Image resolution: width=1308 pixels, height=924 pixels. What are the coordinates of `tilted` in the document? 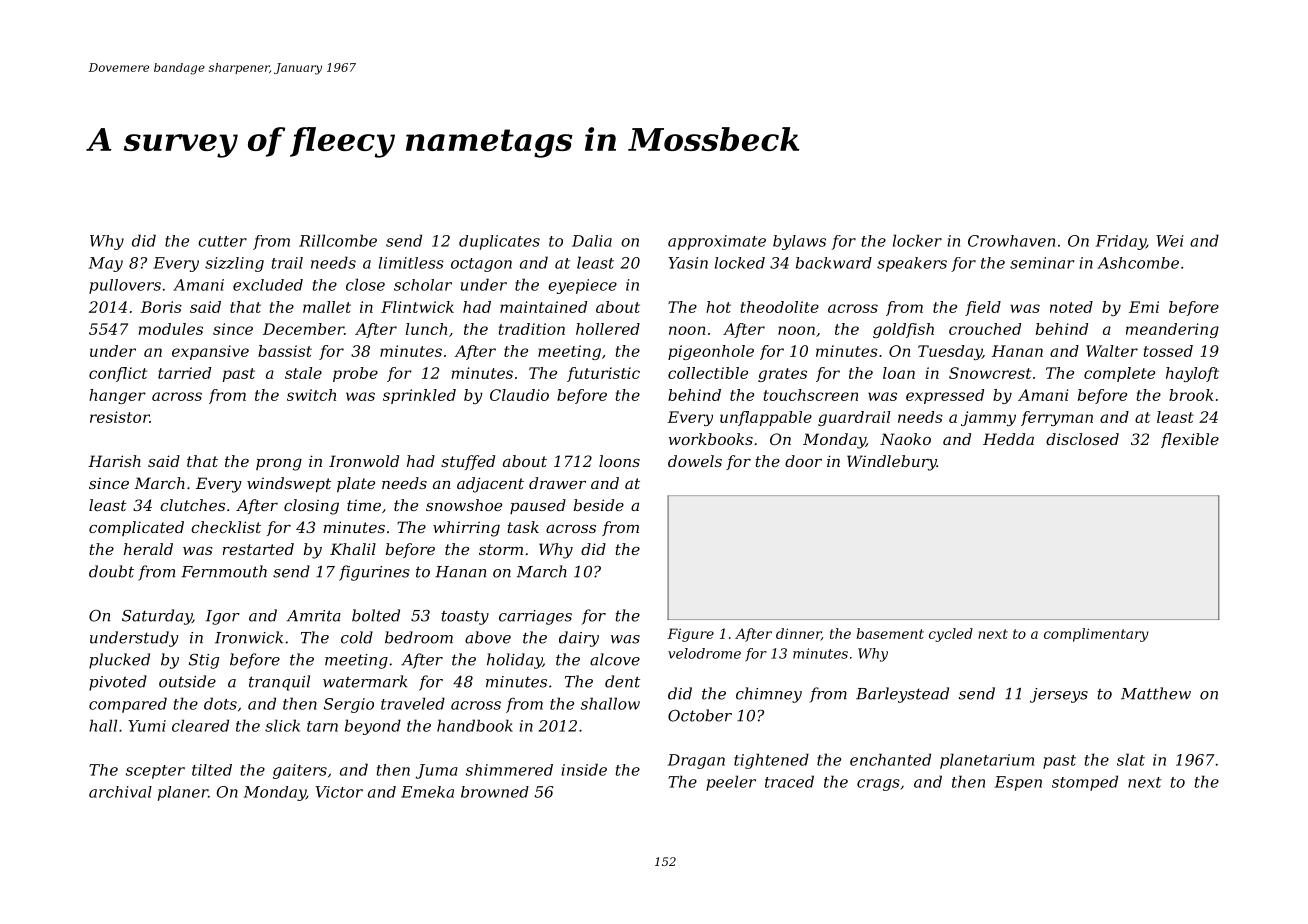 It's located at (212, 770).
